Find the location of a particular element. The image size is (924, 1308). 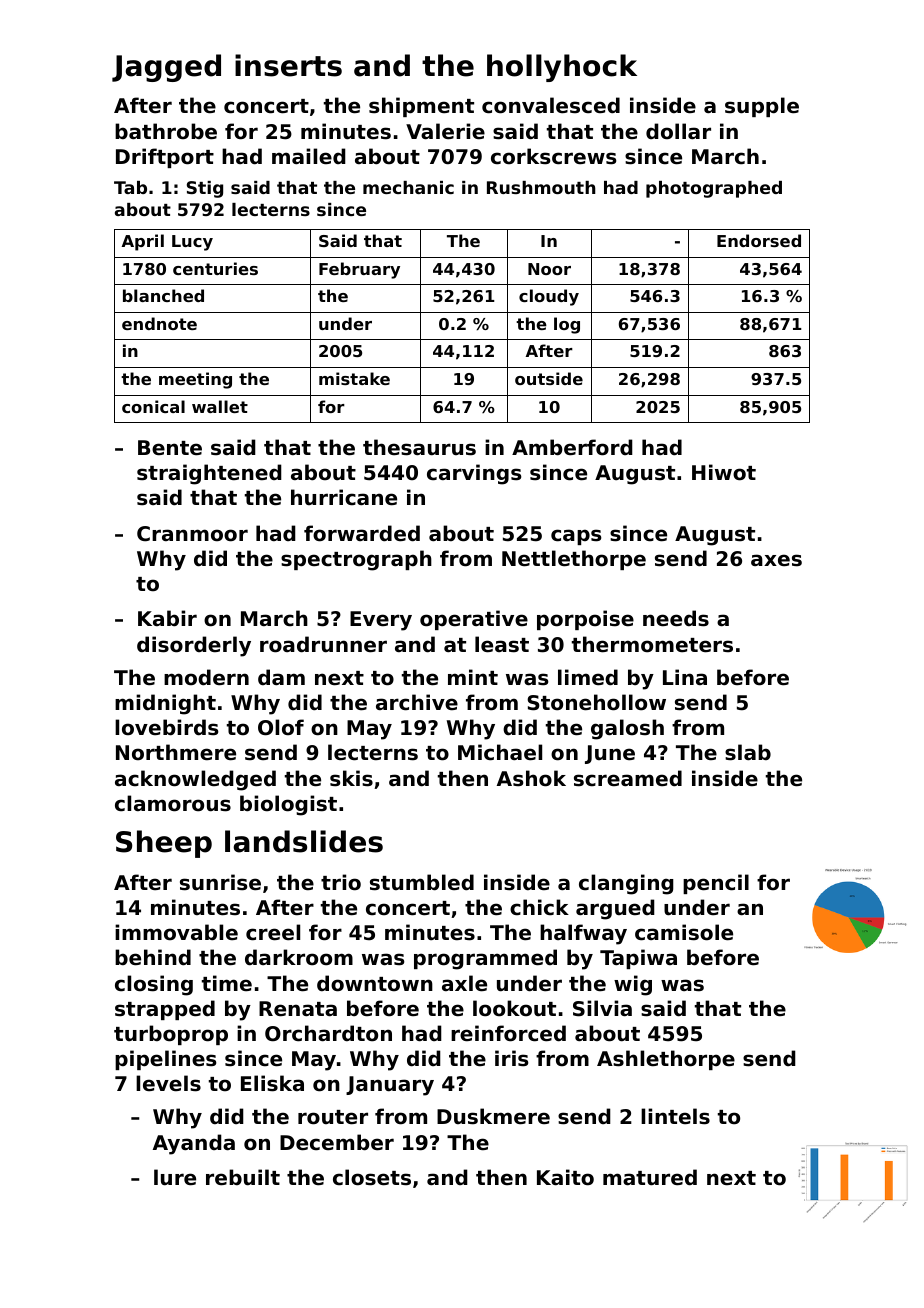

operative is located at coordinates (474, 620).
